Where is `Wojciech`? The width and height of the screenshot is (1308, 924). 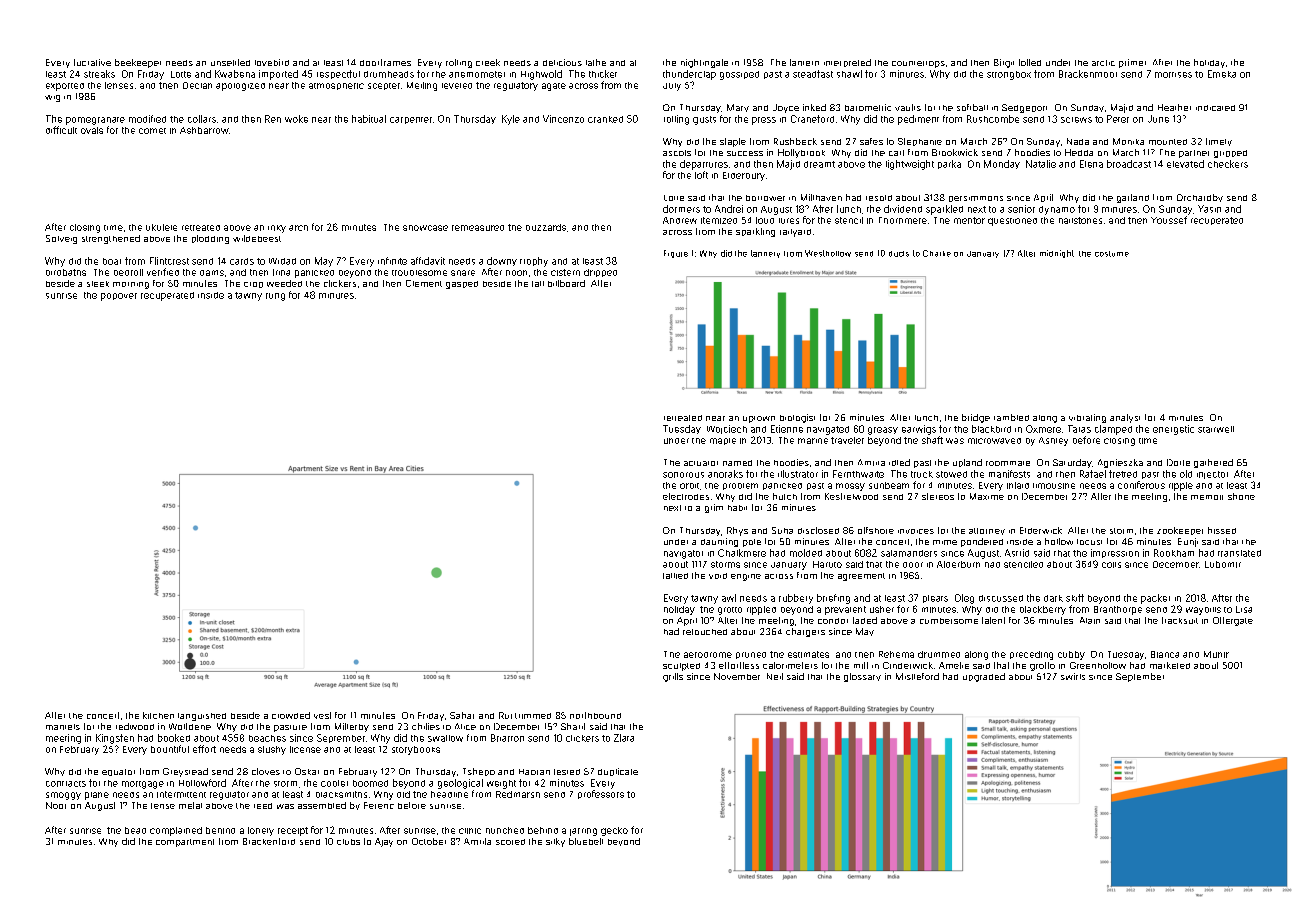
Wojciech is located at coordinates (727, 429).
